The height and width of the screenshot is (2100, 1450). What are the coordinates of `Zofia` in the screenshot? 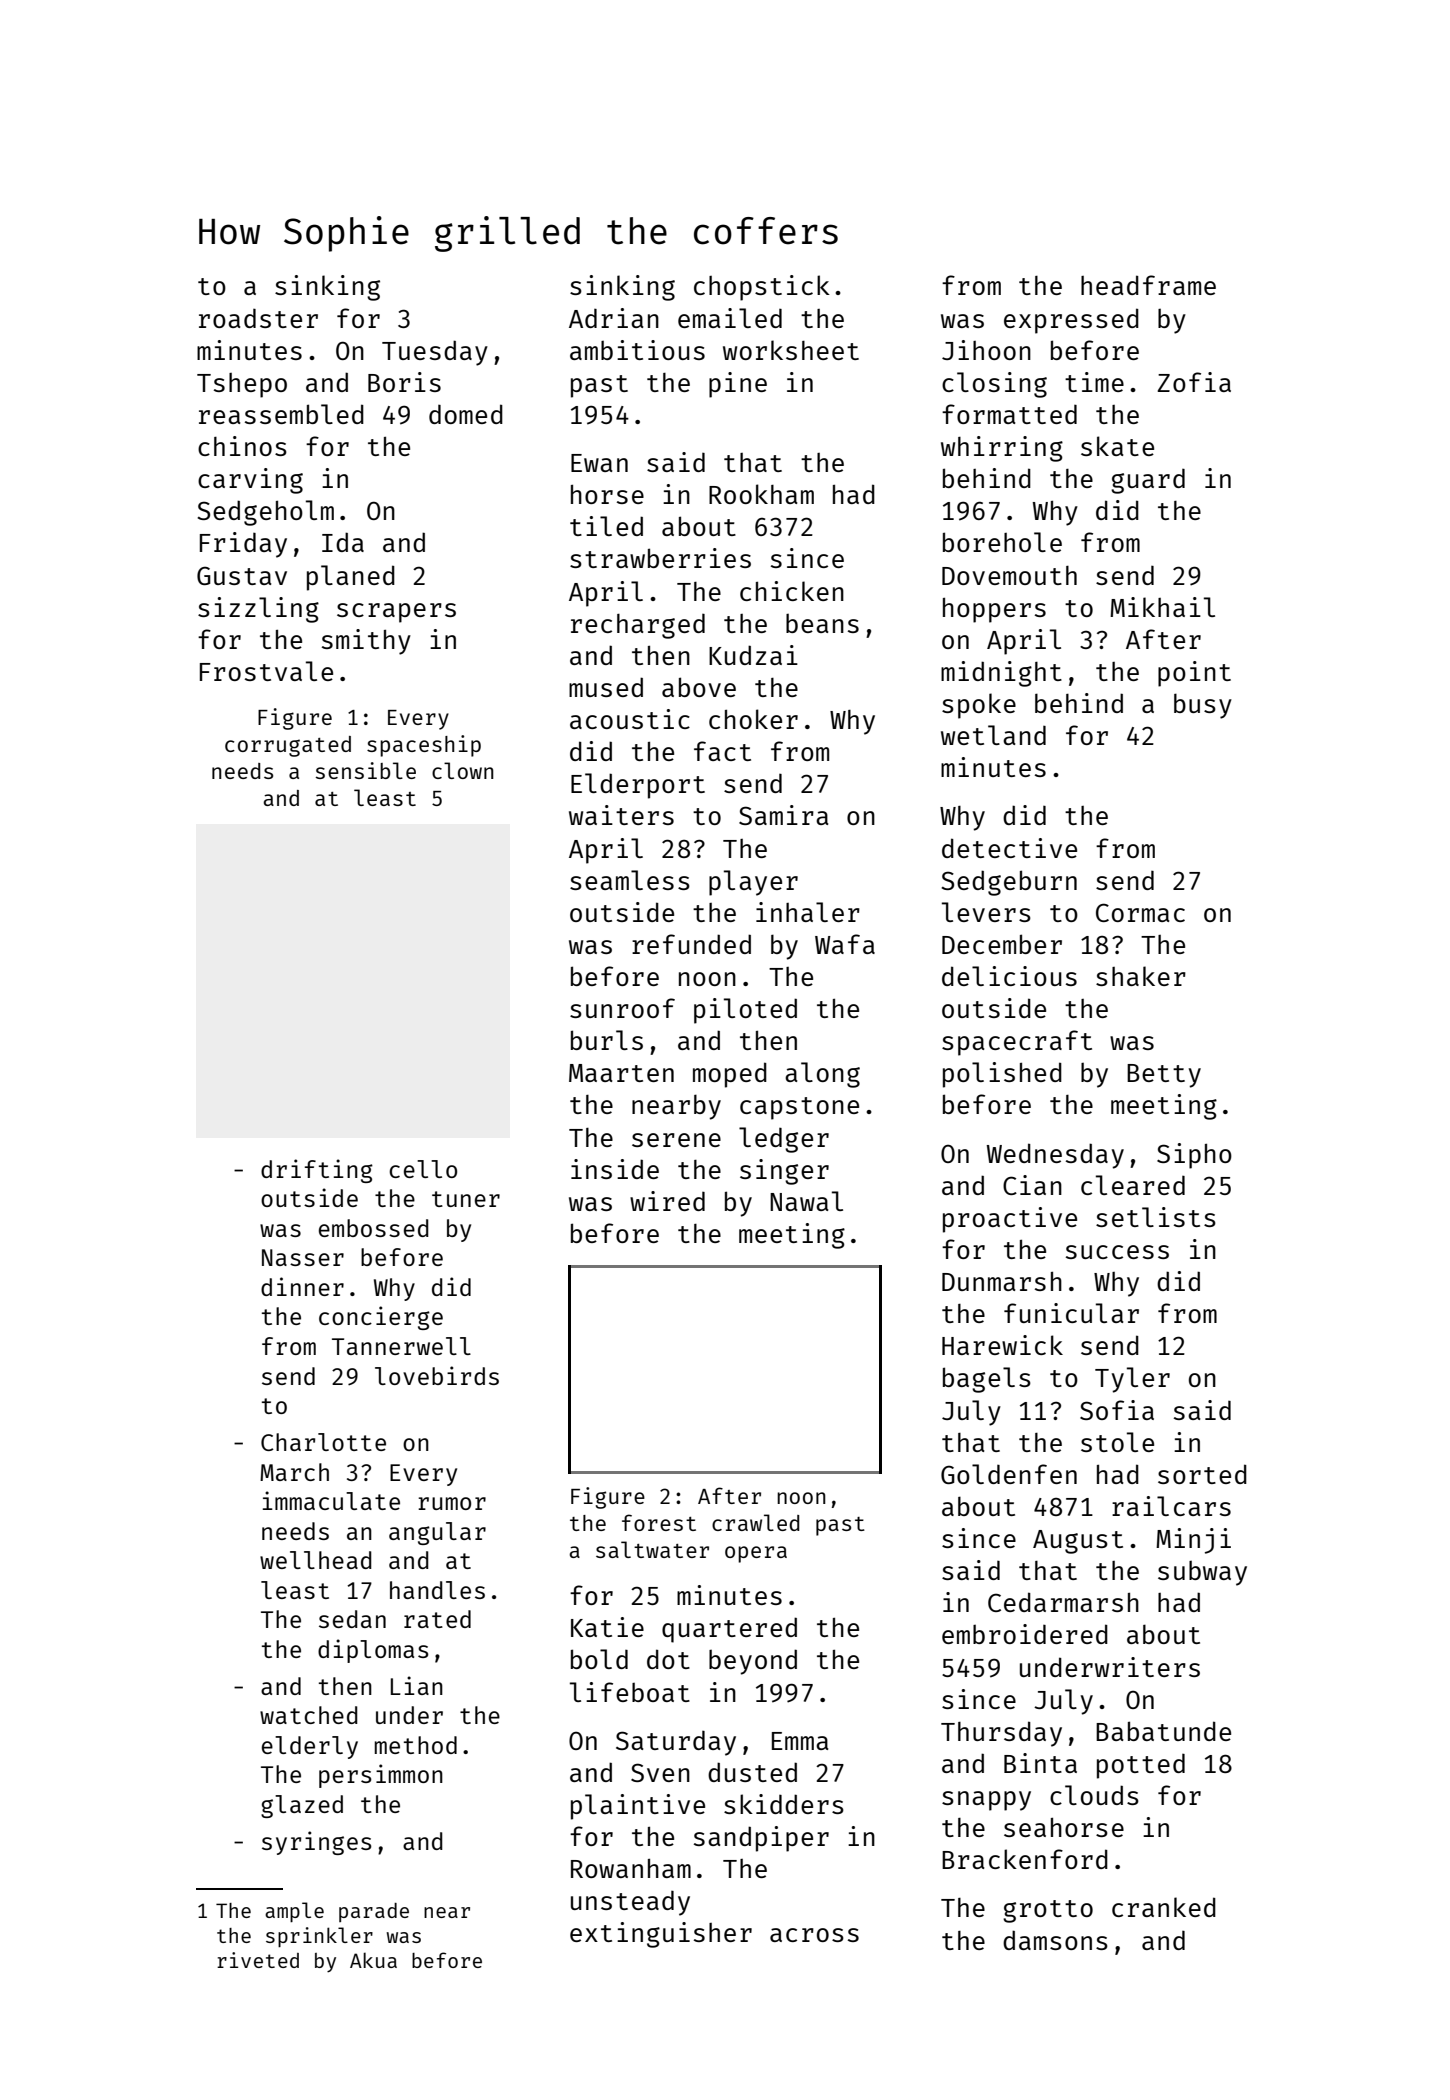 It's located at (1194, 382).
